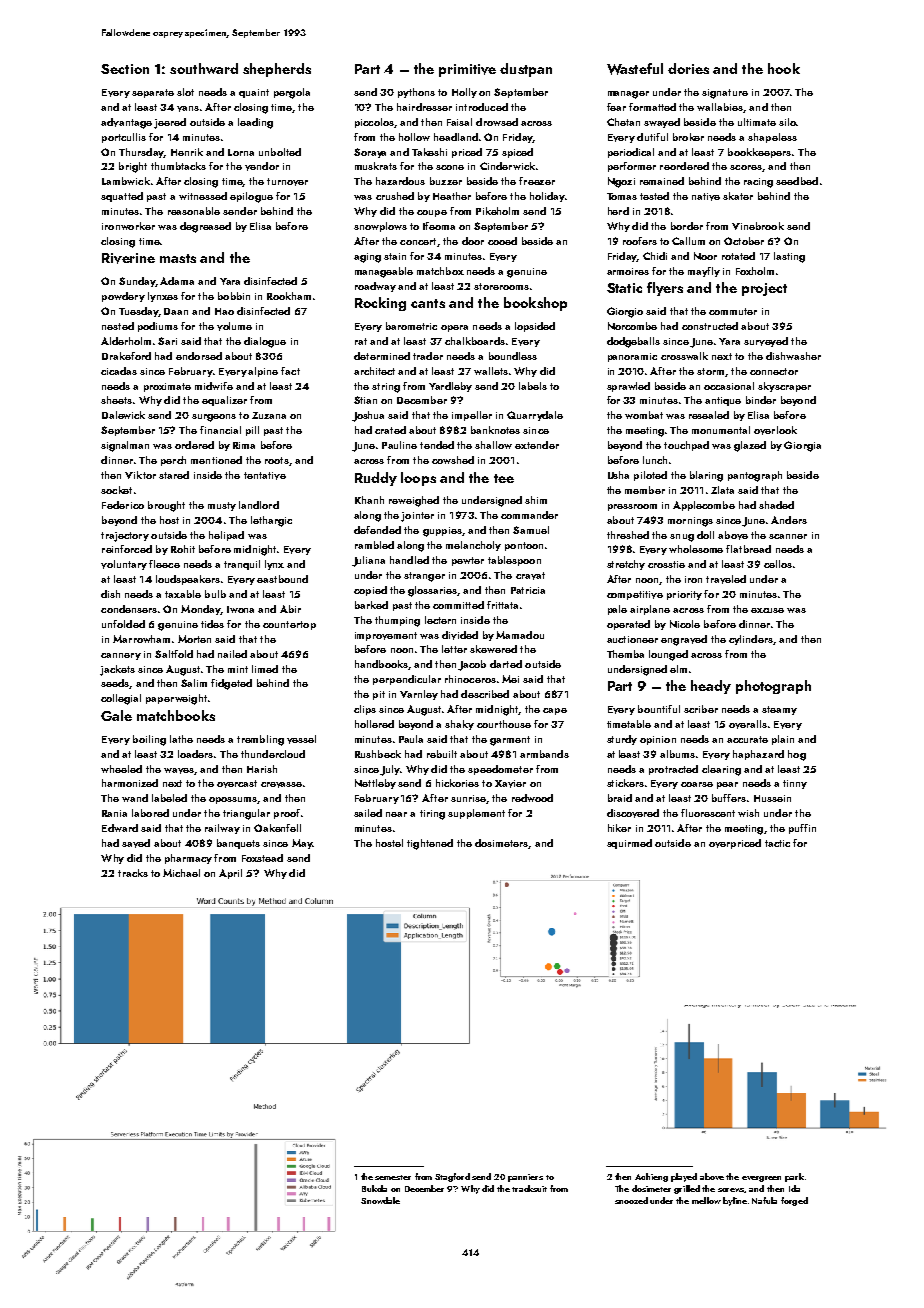 The height and width of the image is (1308, 924). What do you see at coordinates (784, 68) in the image?
I see `hook` at bounding box center [784, 68].
